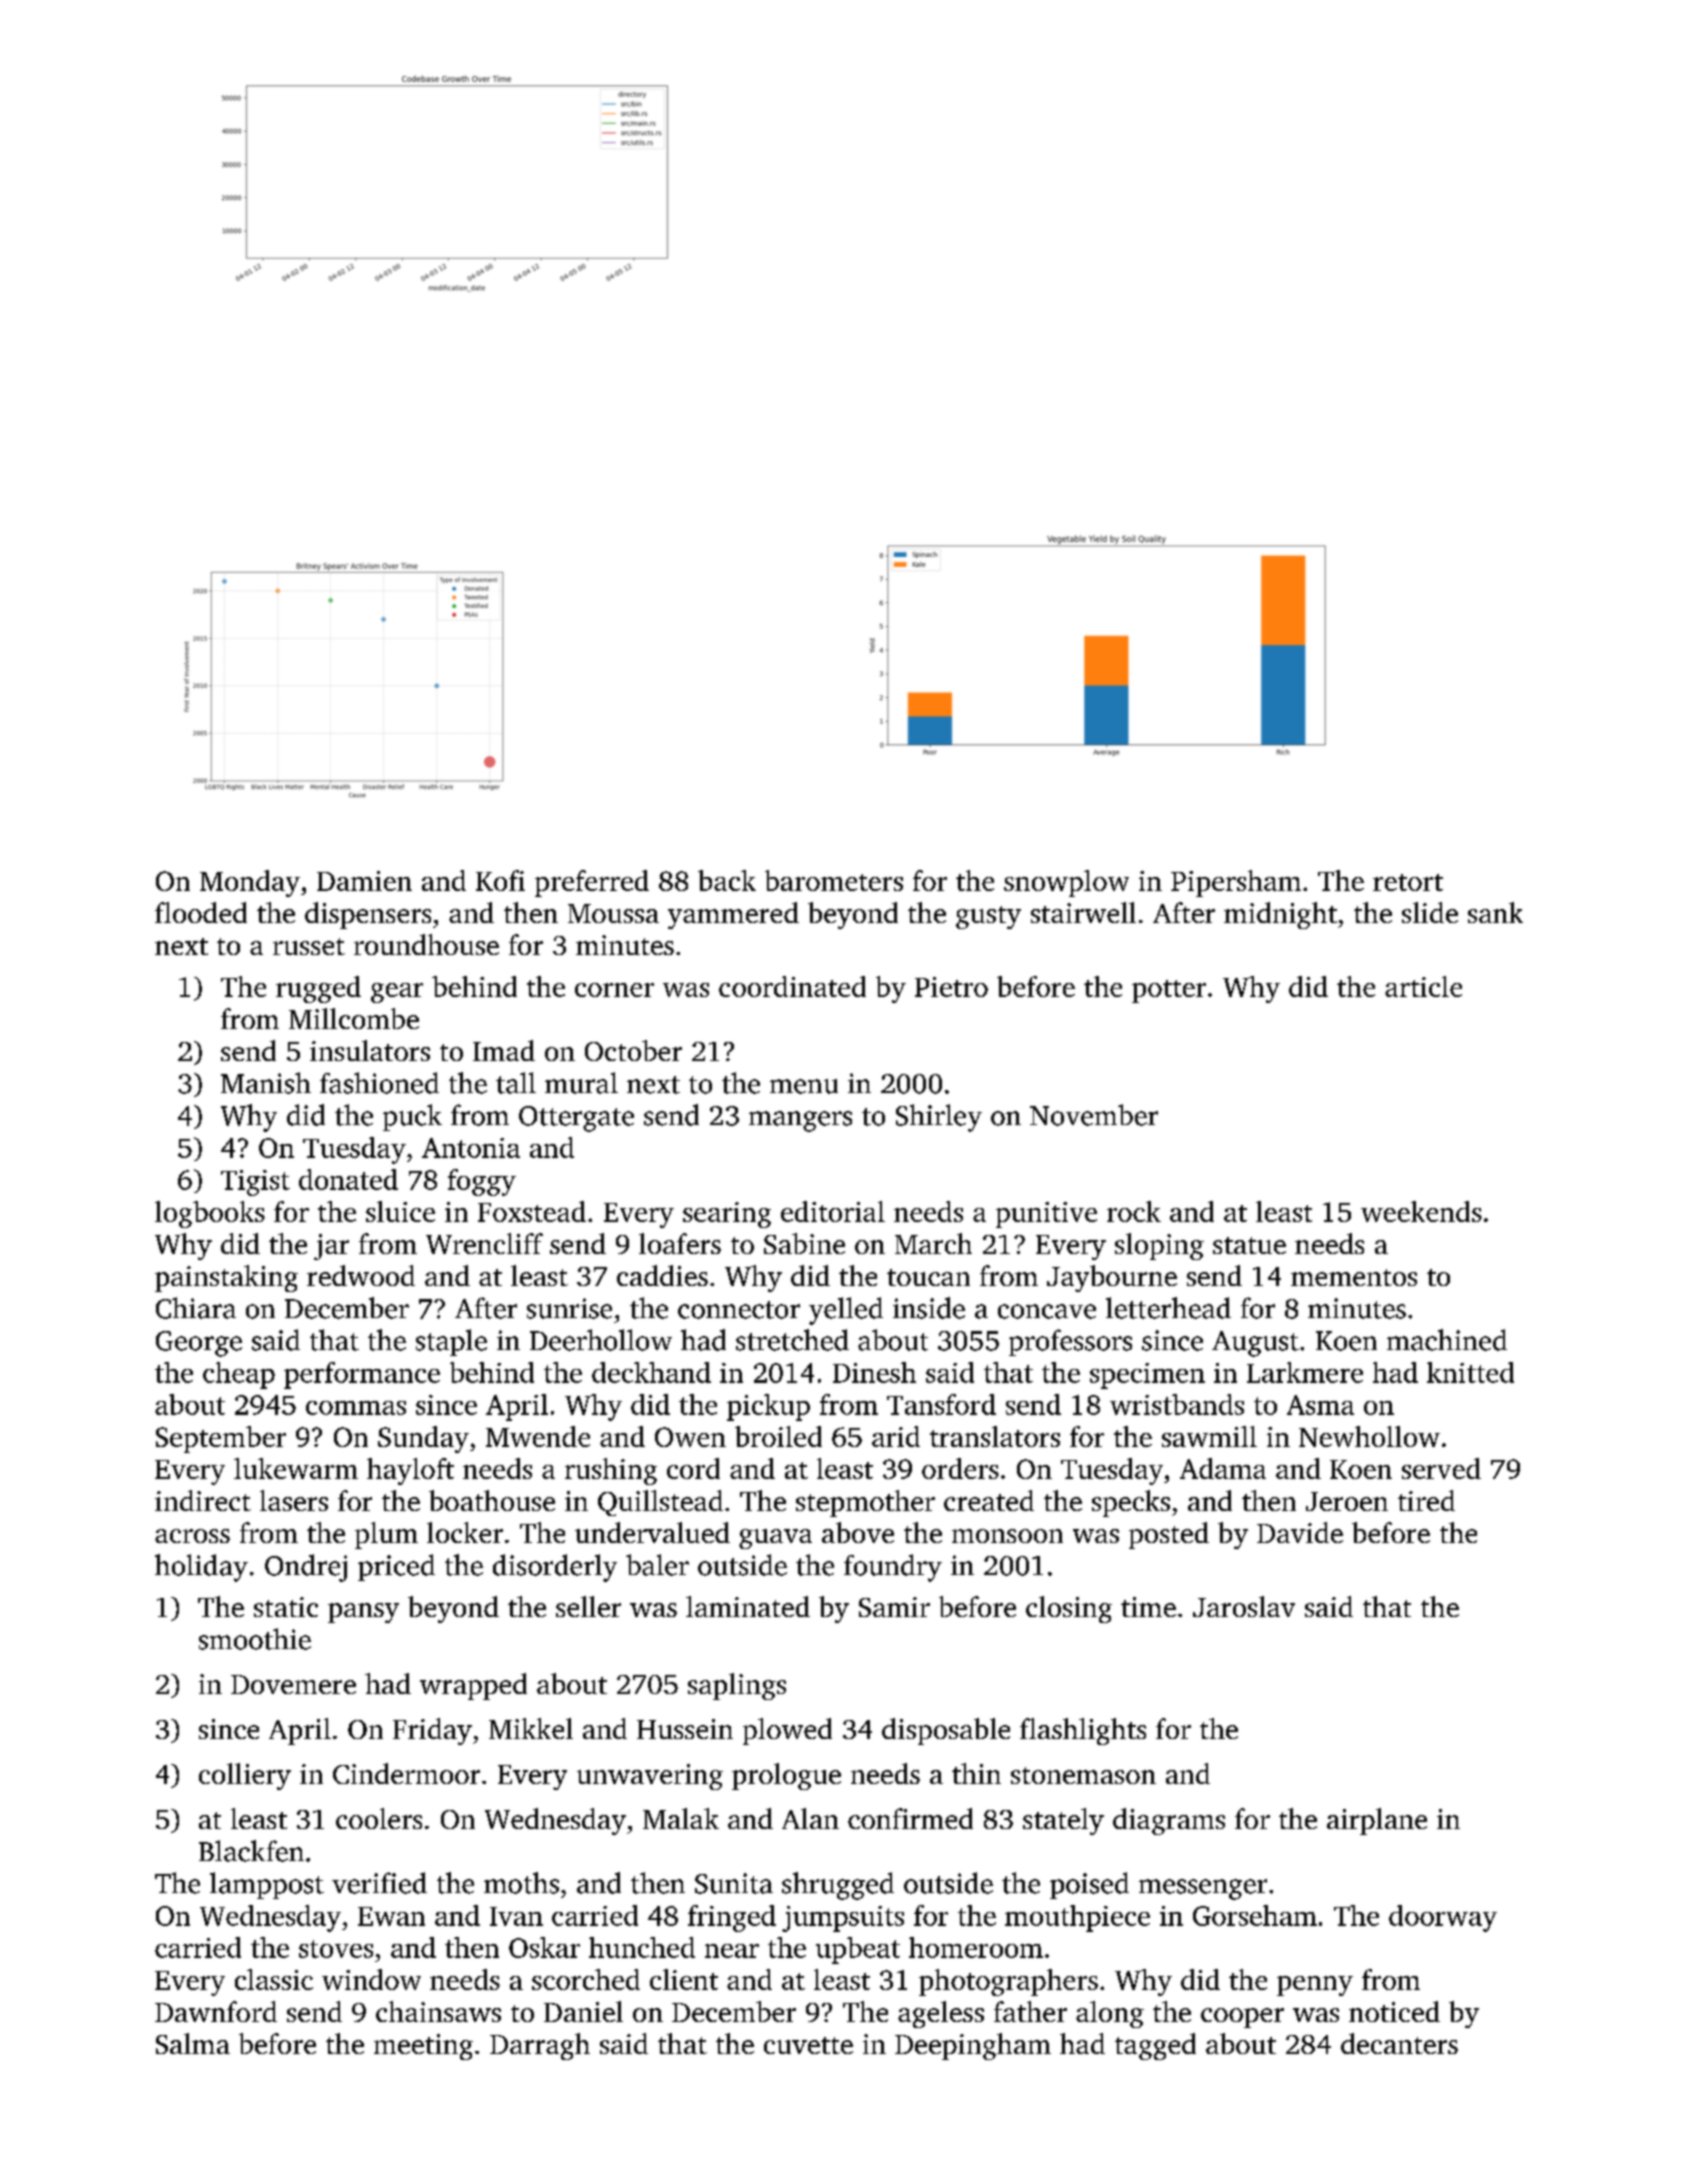 This page has height=2178, width=1683. I want to click on Jaroslav, so click(1244, 1606).
